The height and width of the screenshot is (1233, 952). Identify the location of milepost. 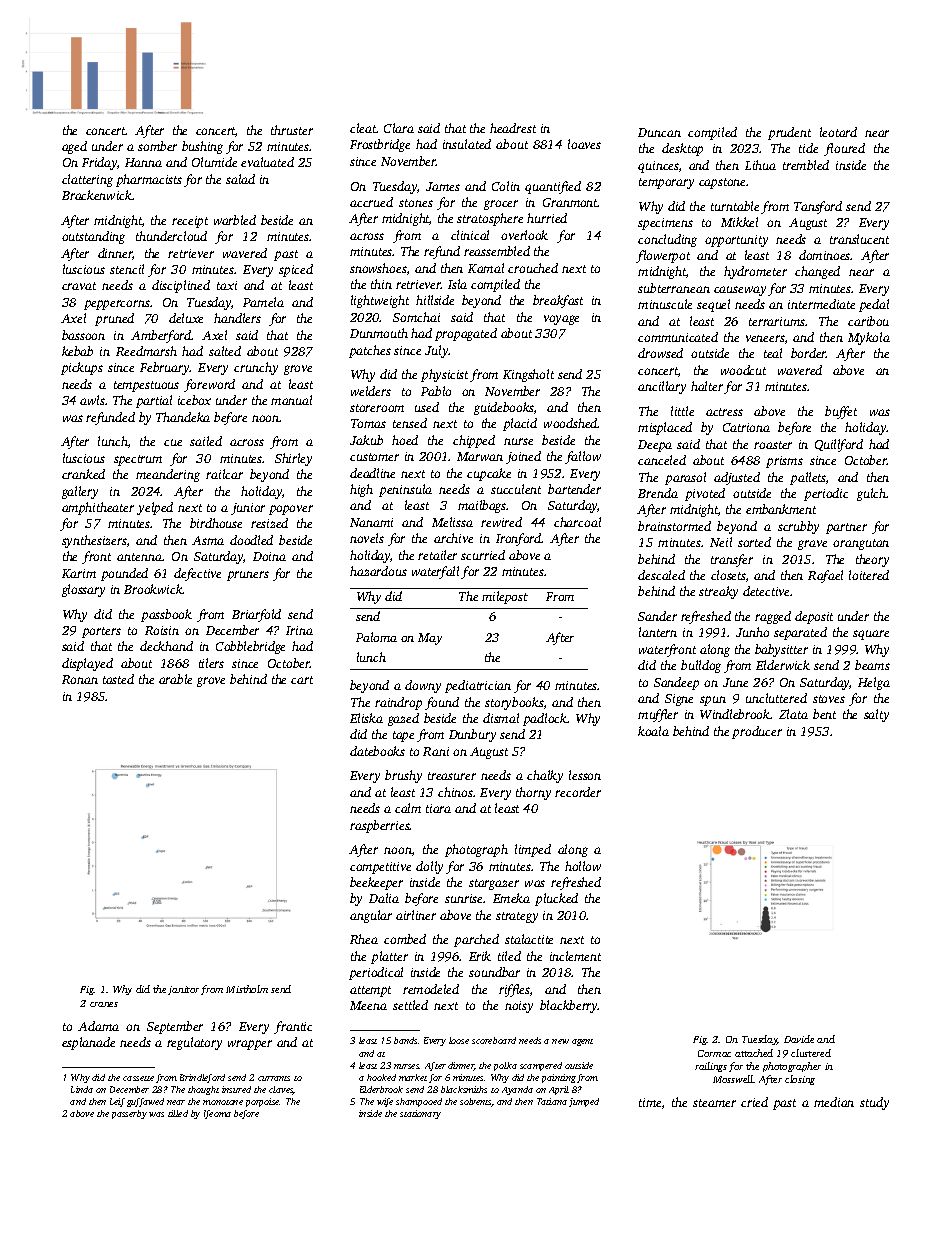
(505, 597).
